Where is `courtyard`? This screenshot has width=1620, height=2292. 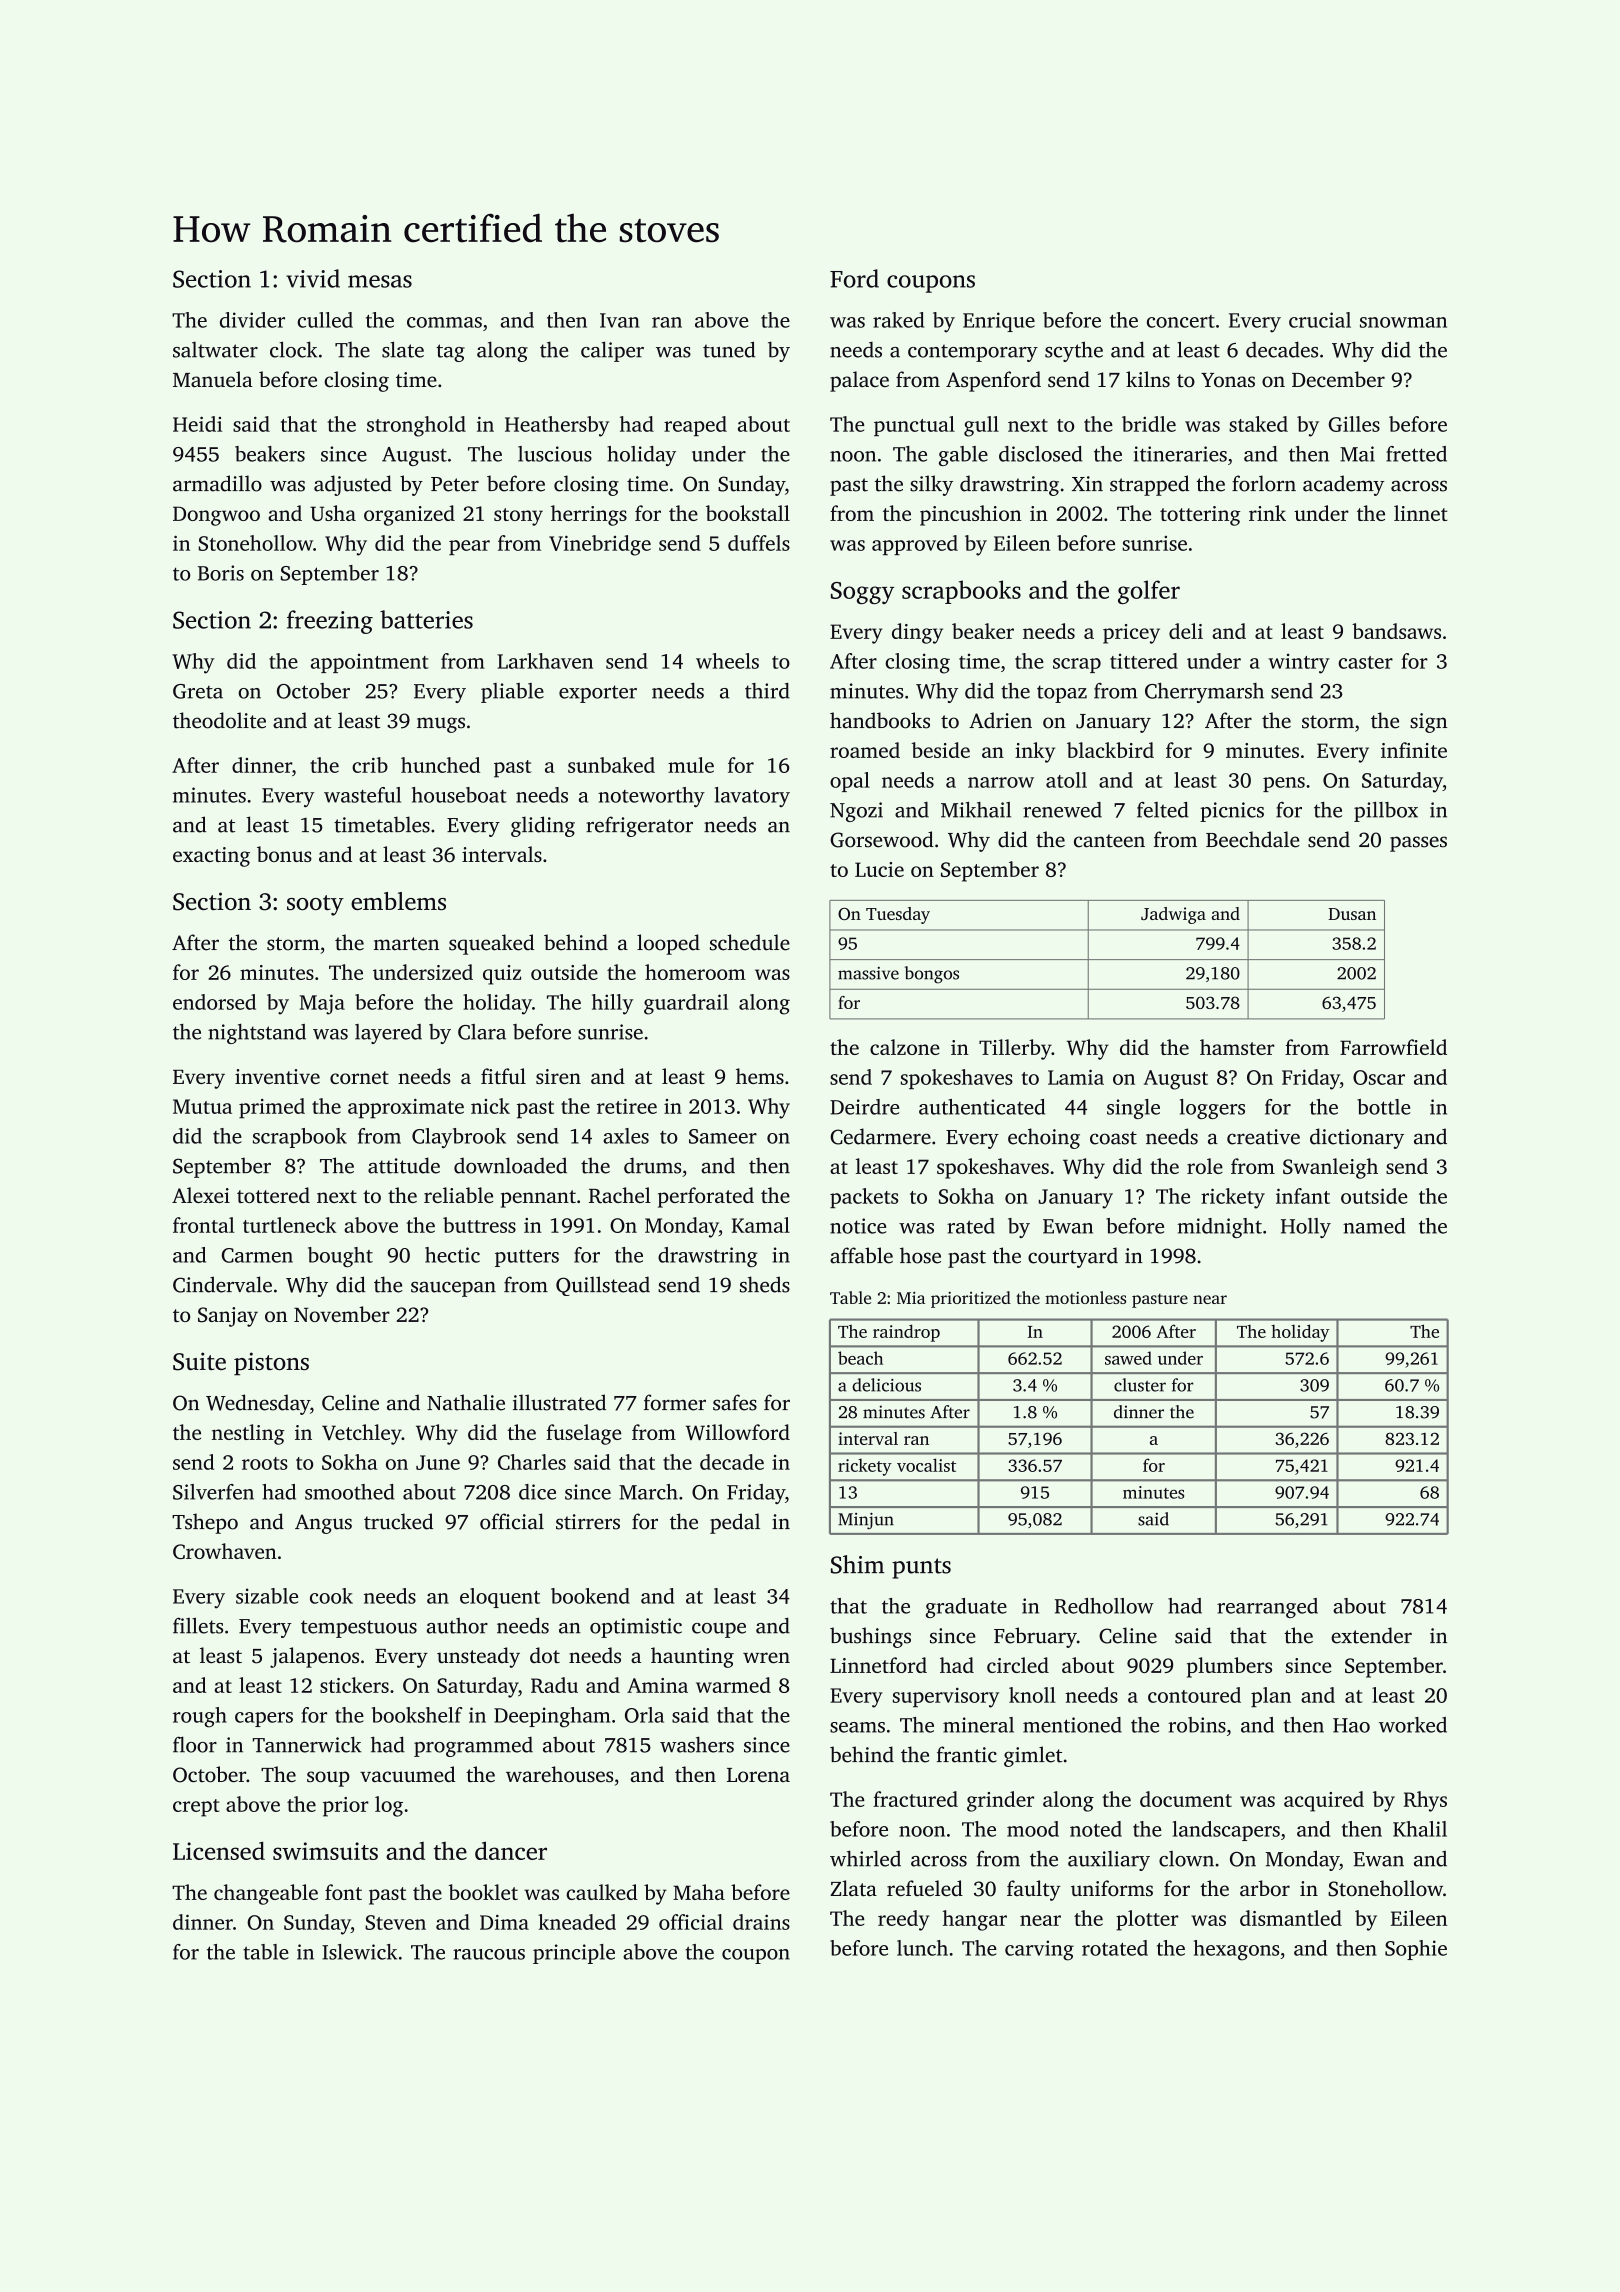
courtyard is located at coordinates (1073, 1257).
